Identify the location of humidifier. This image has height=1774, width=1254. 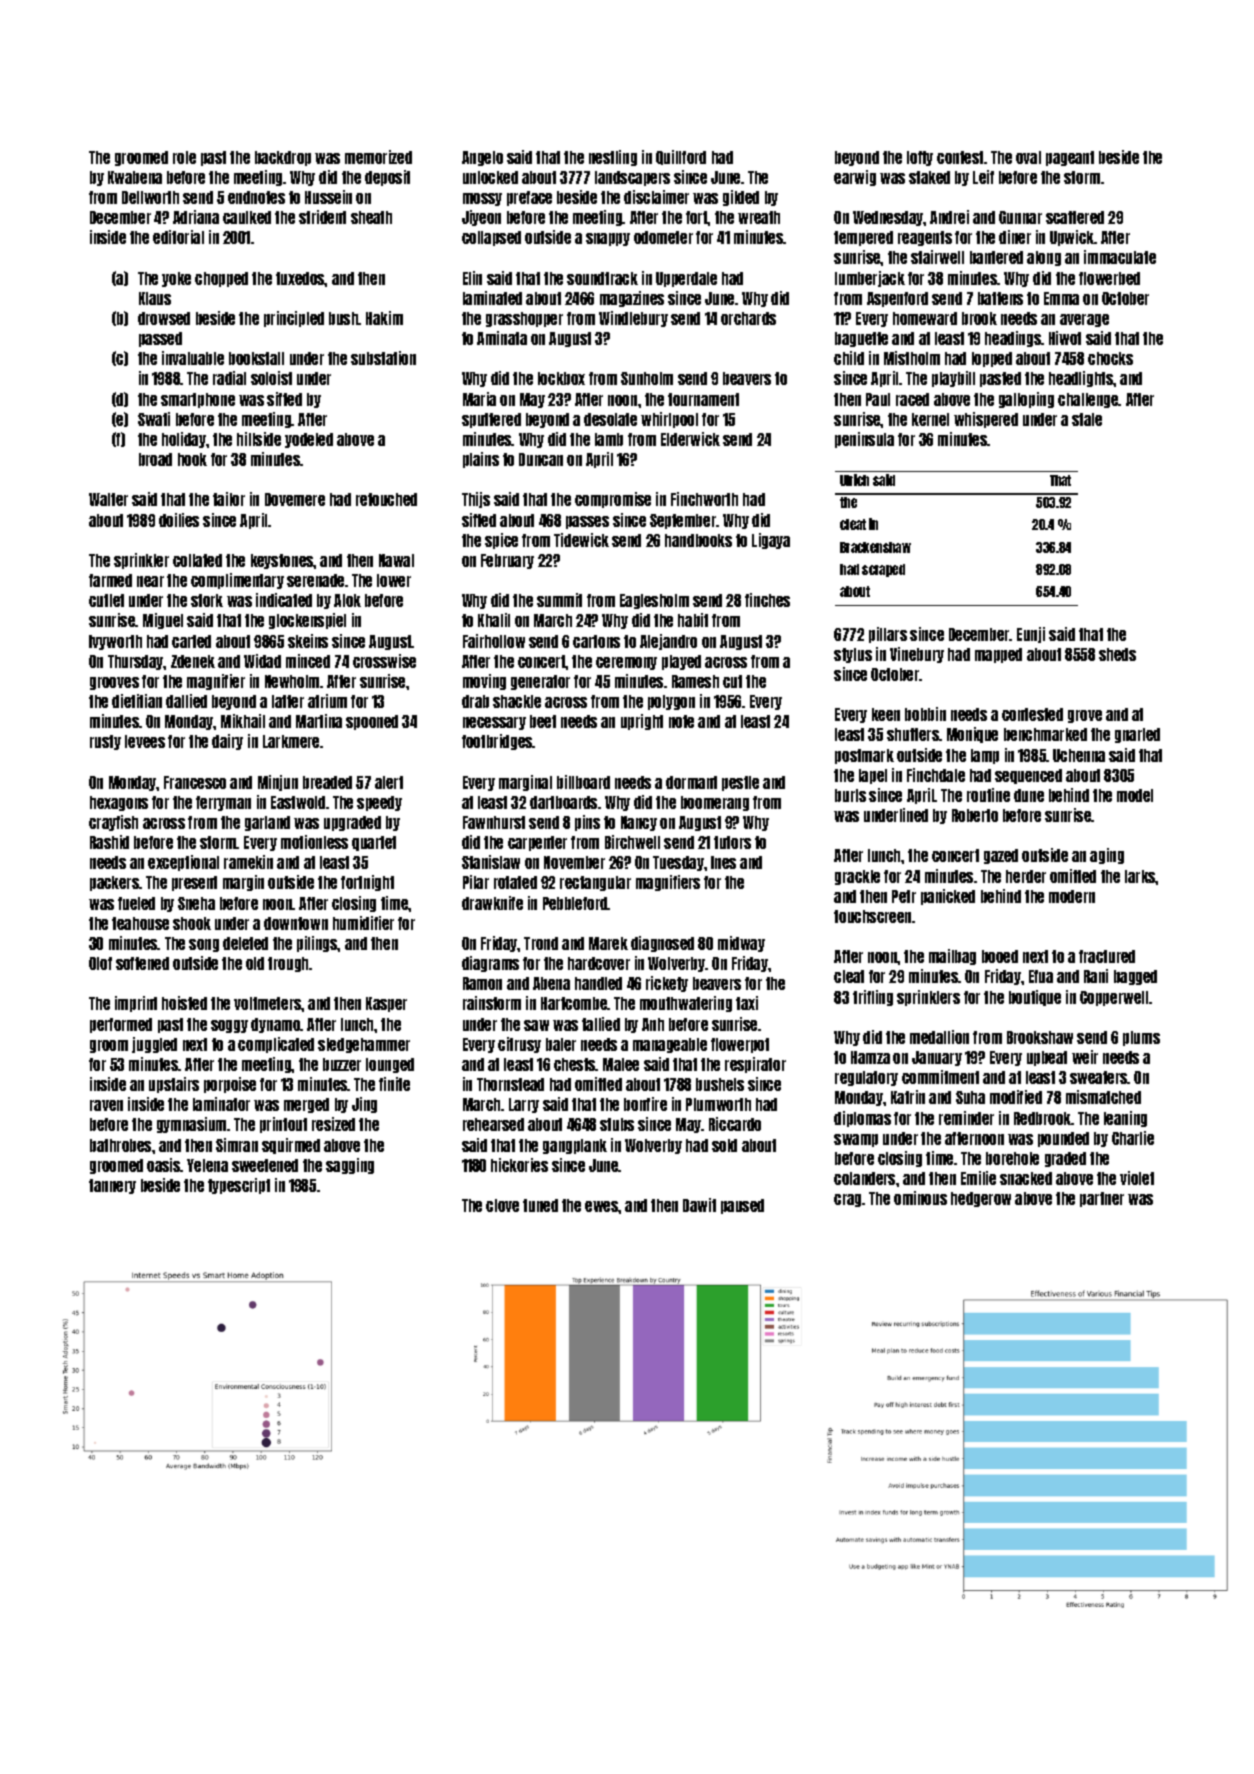
(363, 923).
